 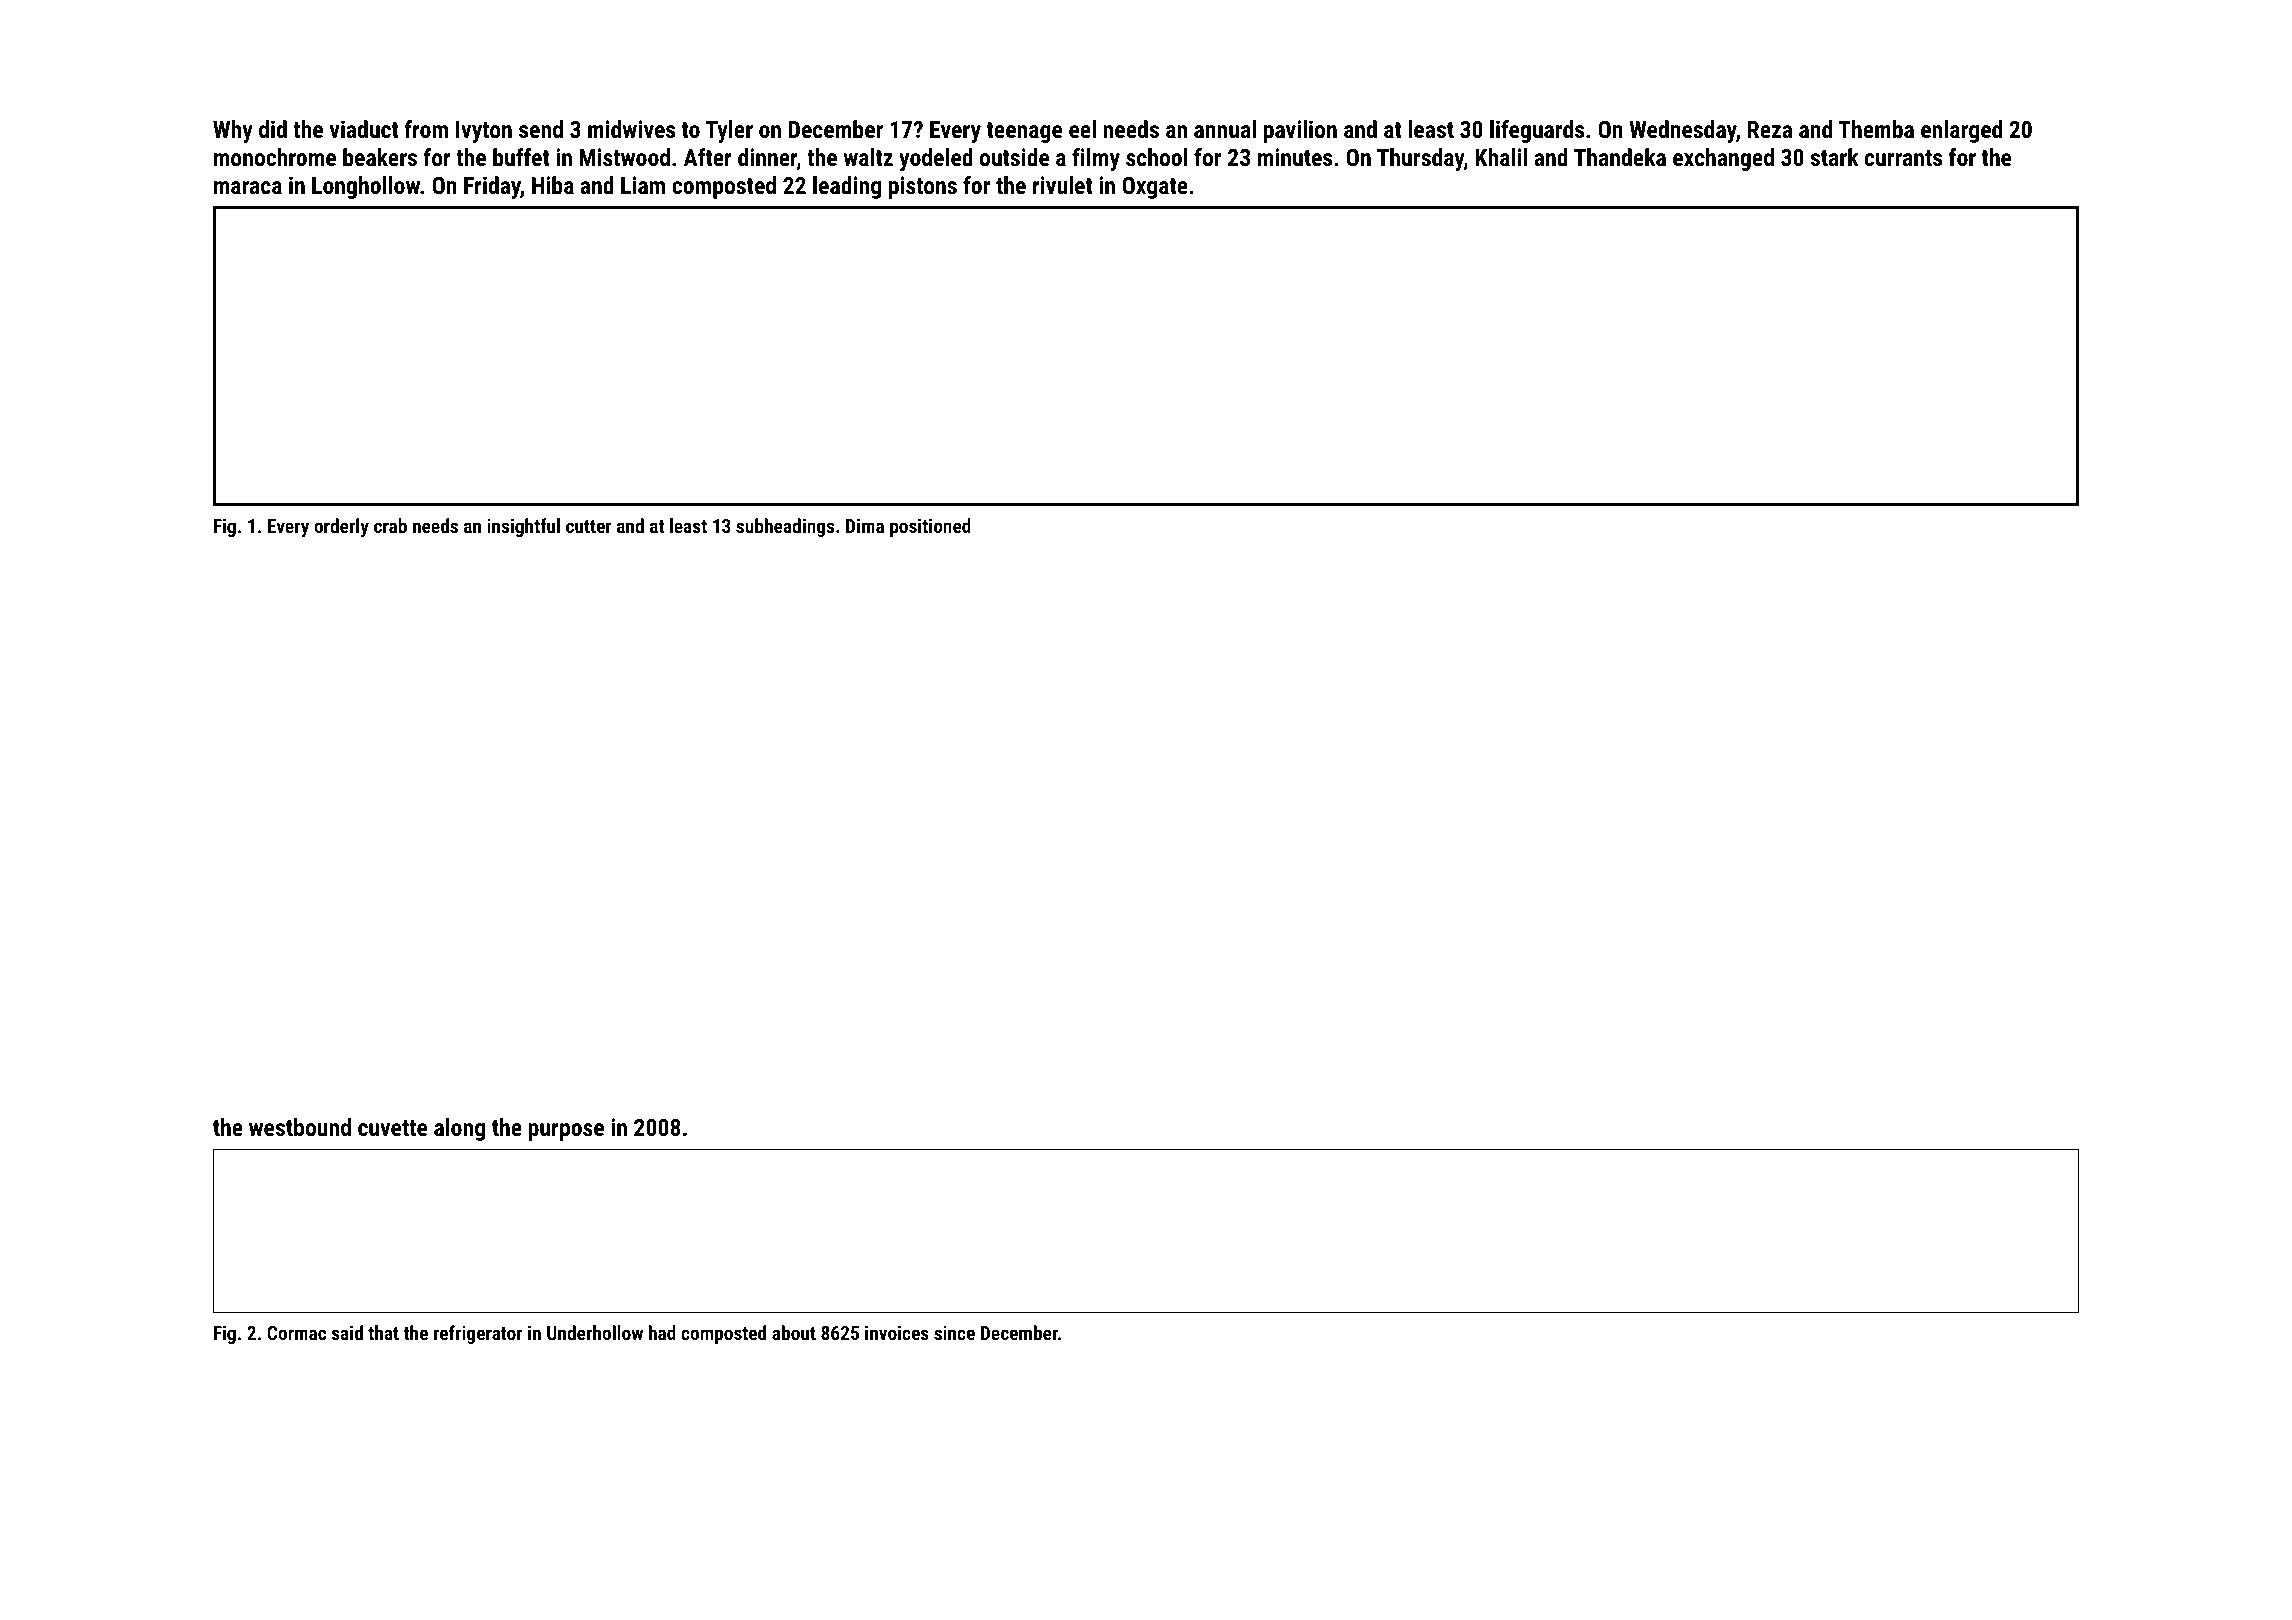 What do you see at coordinates (1082, 129) in the screenshot?
I see `eel` at bounding box center [1082, 129].
